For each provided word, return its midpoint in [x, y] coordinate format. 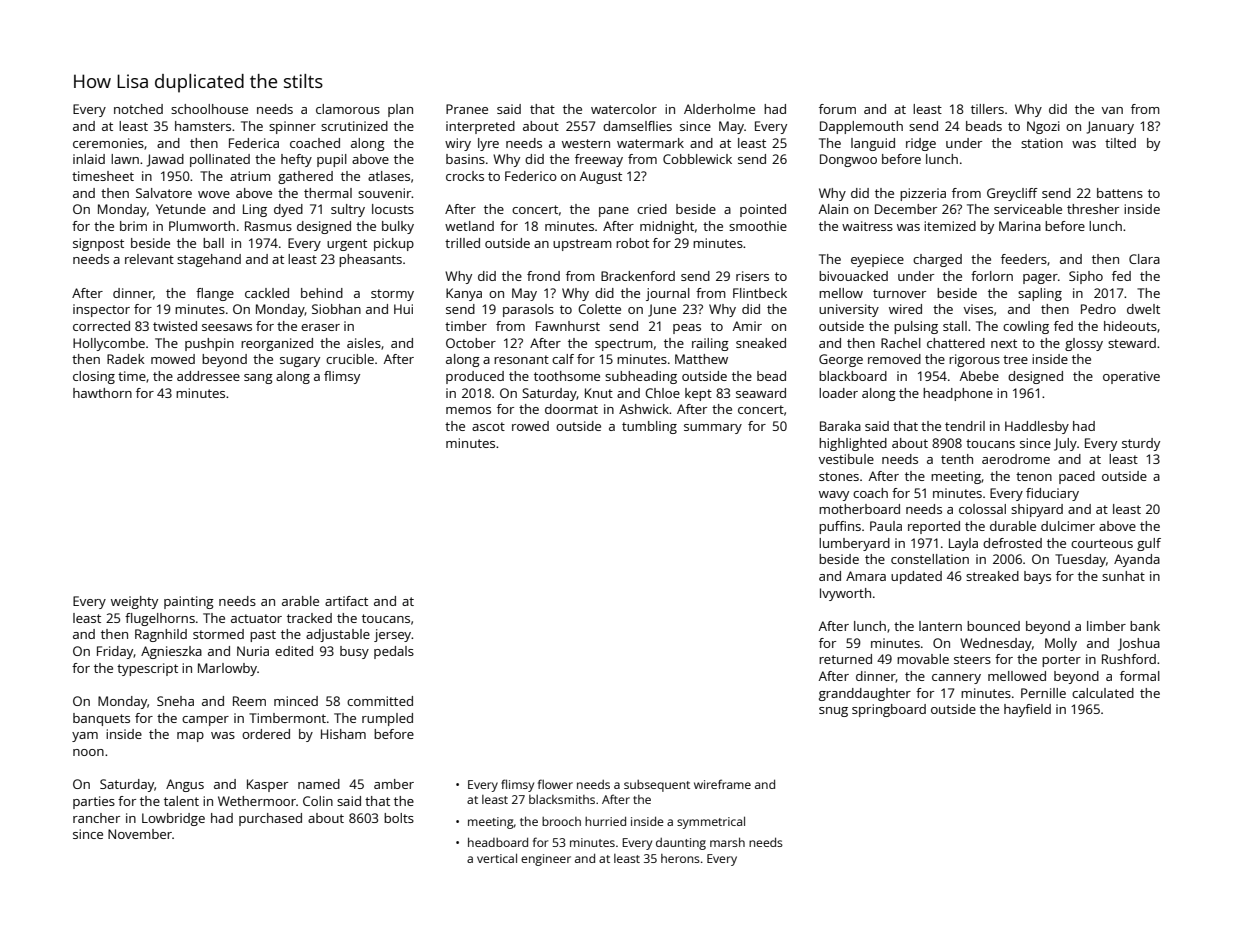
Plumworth [202, 226]
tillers [987, 109]
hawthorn [102, 393]
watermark [650, 143]
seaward [761, 393]
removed [894, 359]
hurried [605, 821]
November [140, 834]
